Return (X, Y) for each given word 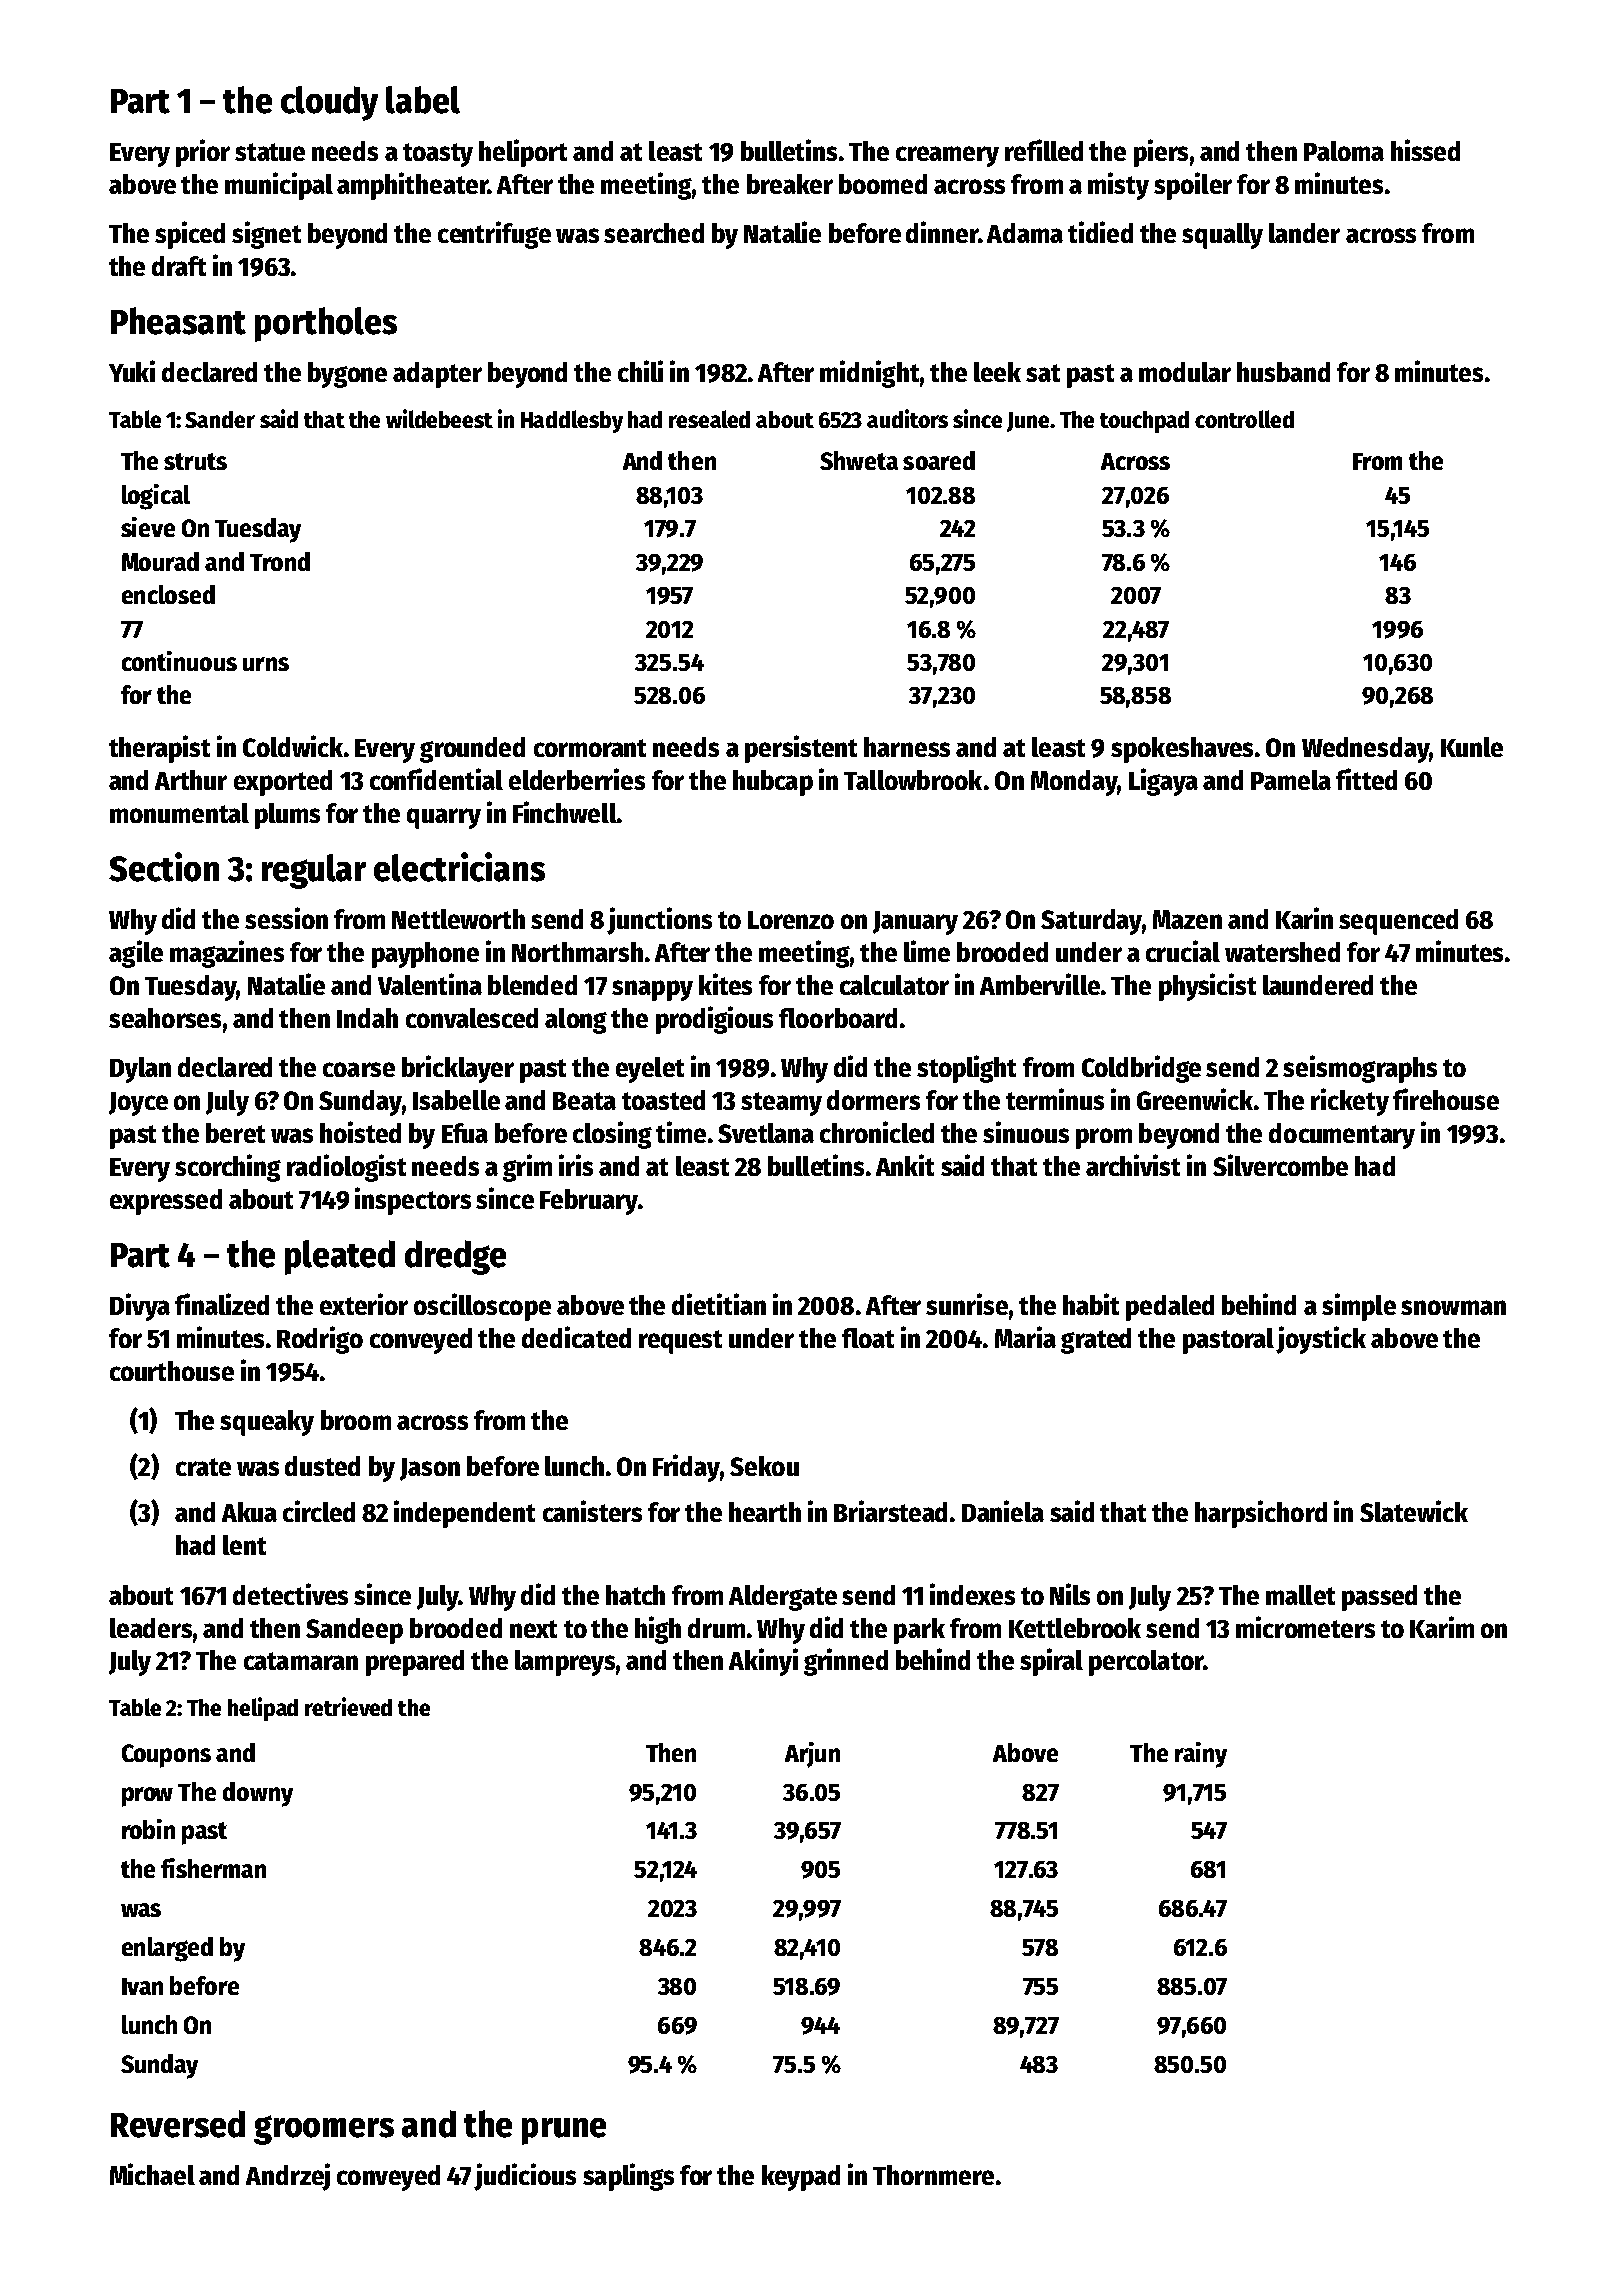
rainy (1201, 1755)
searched (654, 233)
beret (235, 1133)
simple (1359, 1307)
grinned (846, 1662)
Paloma (1344, 151)
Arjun (812, 1755)
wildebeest (439, 418)
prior (203, 153)
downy (258, 1794)
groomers (324, 2130)
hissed (1425, 150)
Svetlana (766, 1133)
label (423, 100)
